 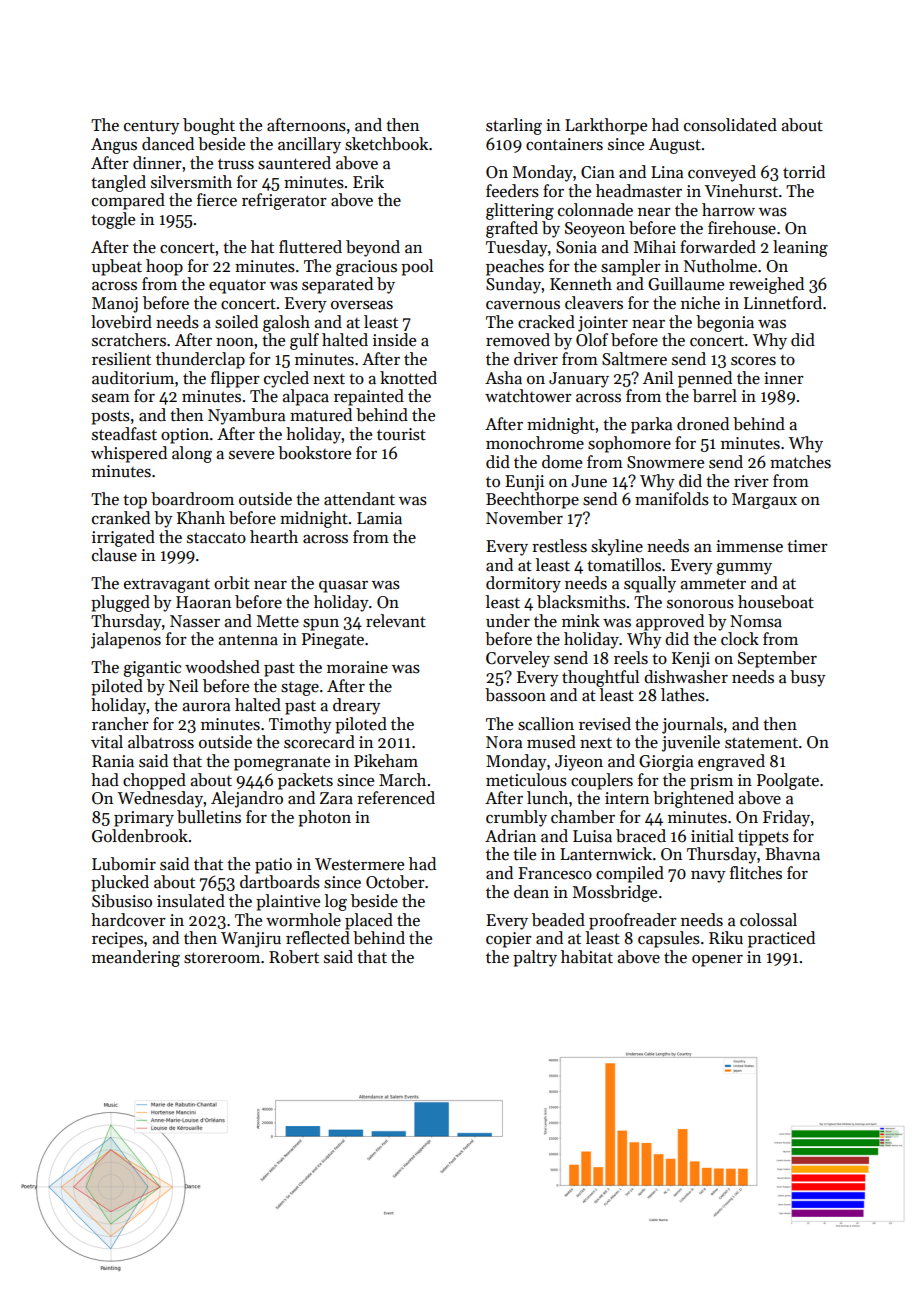 What do you see at coordinates (514, 126) in the screenshot?
I see `starling` at bounding box center [514, 126].
